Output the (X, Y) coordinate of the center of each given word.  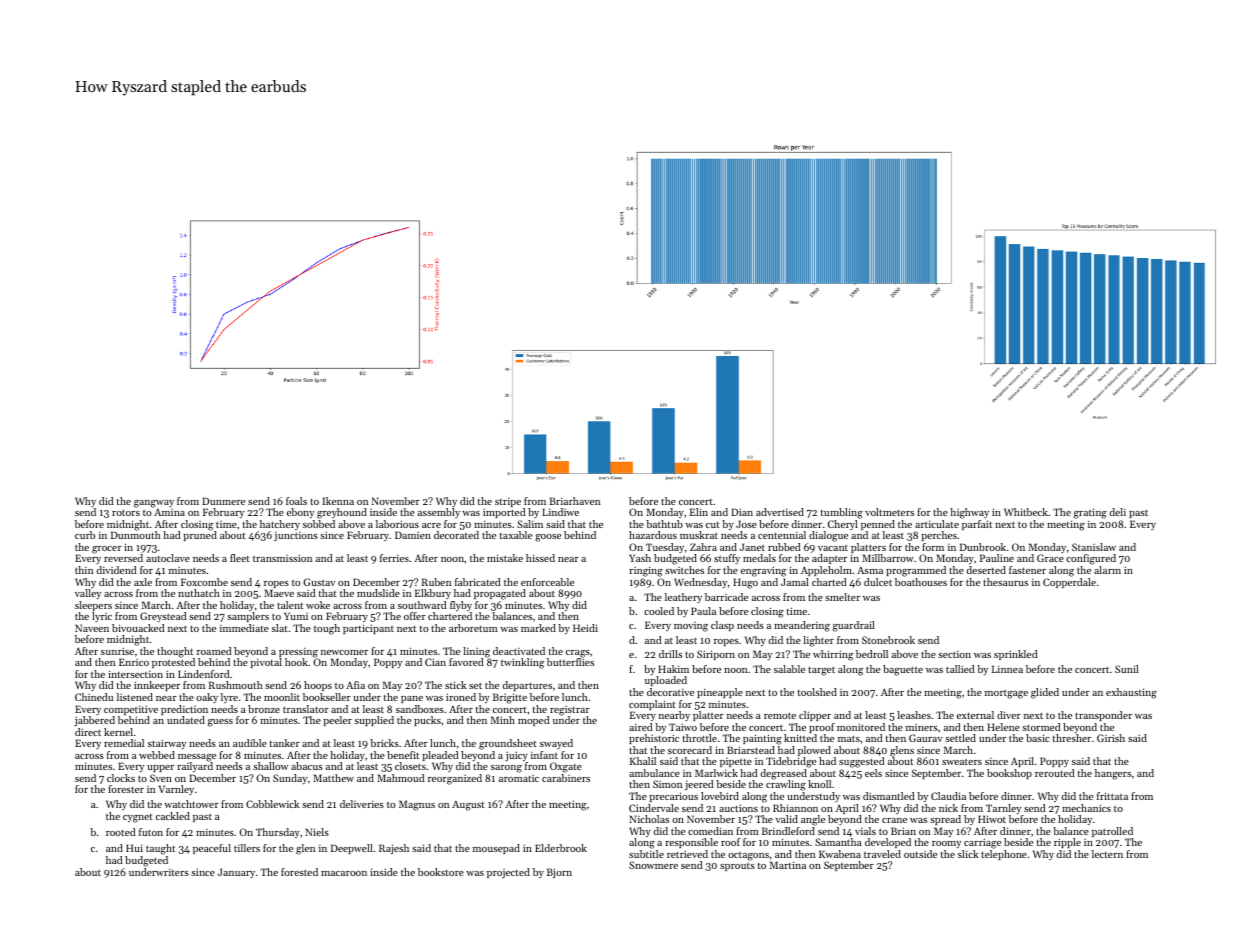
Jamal (795, 582)
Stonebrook (888, 640)
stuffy (727, 559)
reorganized (455, 779)
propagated (500, 594)
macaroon (344, 873)
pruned (200, 536)
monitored (861, 727)
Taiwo (683, 727)
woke (318, 605)
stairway (167, 744)
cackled (173, 816)
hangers (1113, 774)
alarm (1107, 570)
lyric (102, 617)
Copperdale (1069, 583)
